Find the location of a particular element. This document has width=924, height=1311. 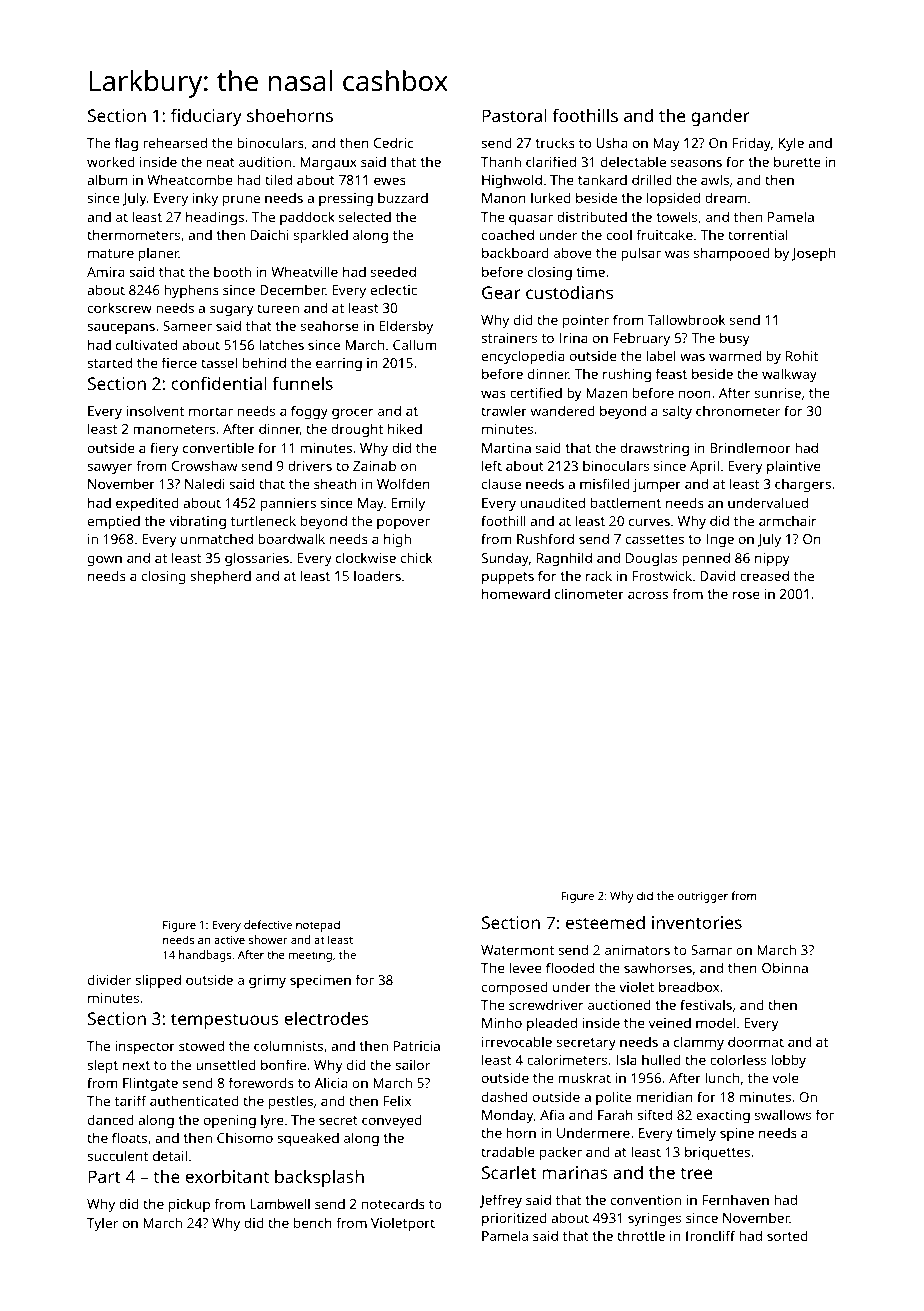

burette is located at coordinates (797, 161).
